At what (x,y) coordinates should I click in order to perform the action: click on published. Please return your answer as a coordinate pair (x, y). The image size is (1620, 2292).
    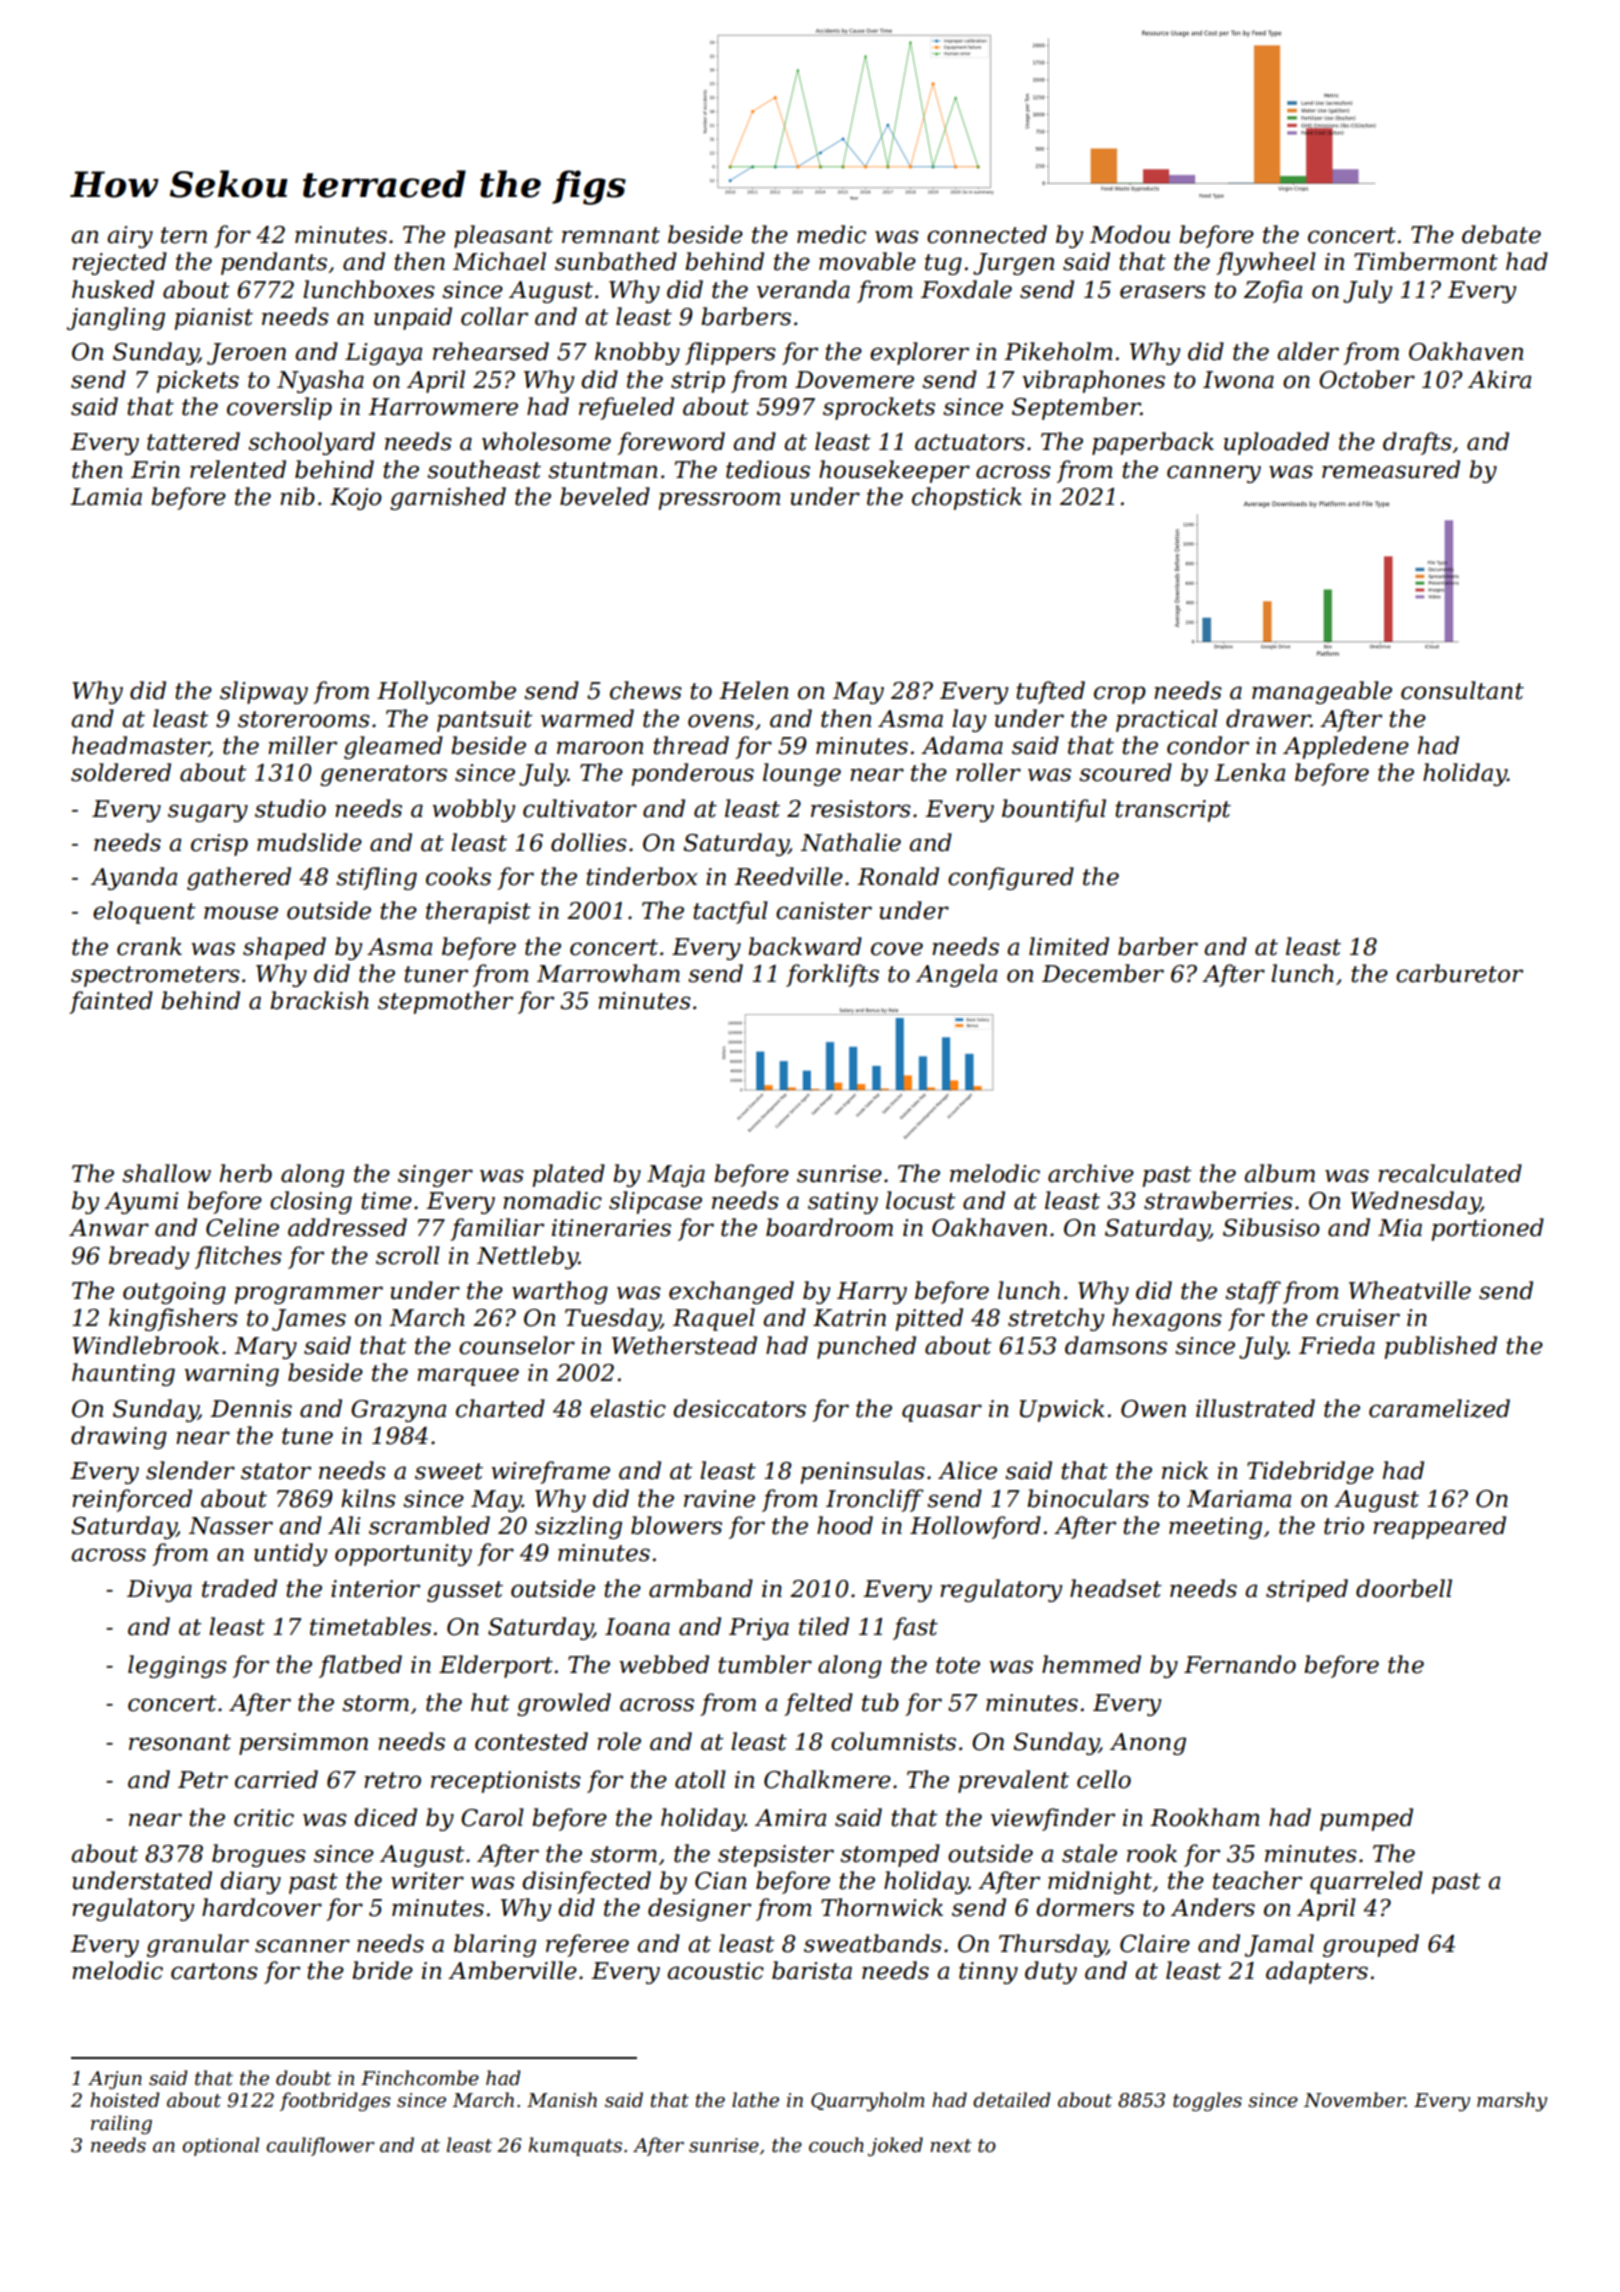
    Looking at the image, I should click on (1440, 1347).
